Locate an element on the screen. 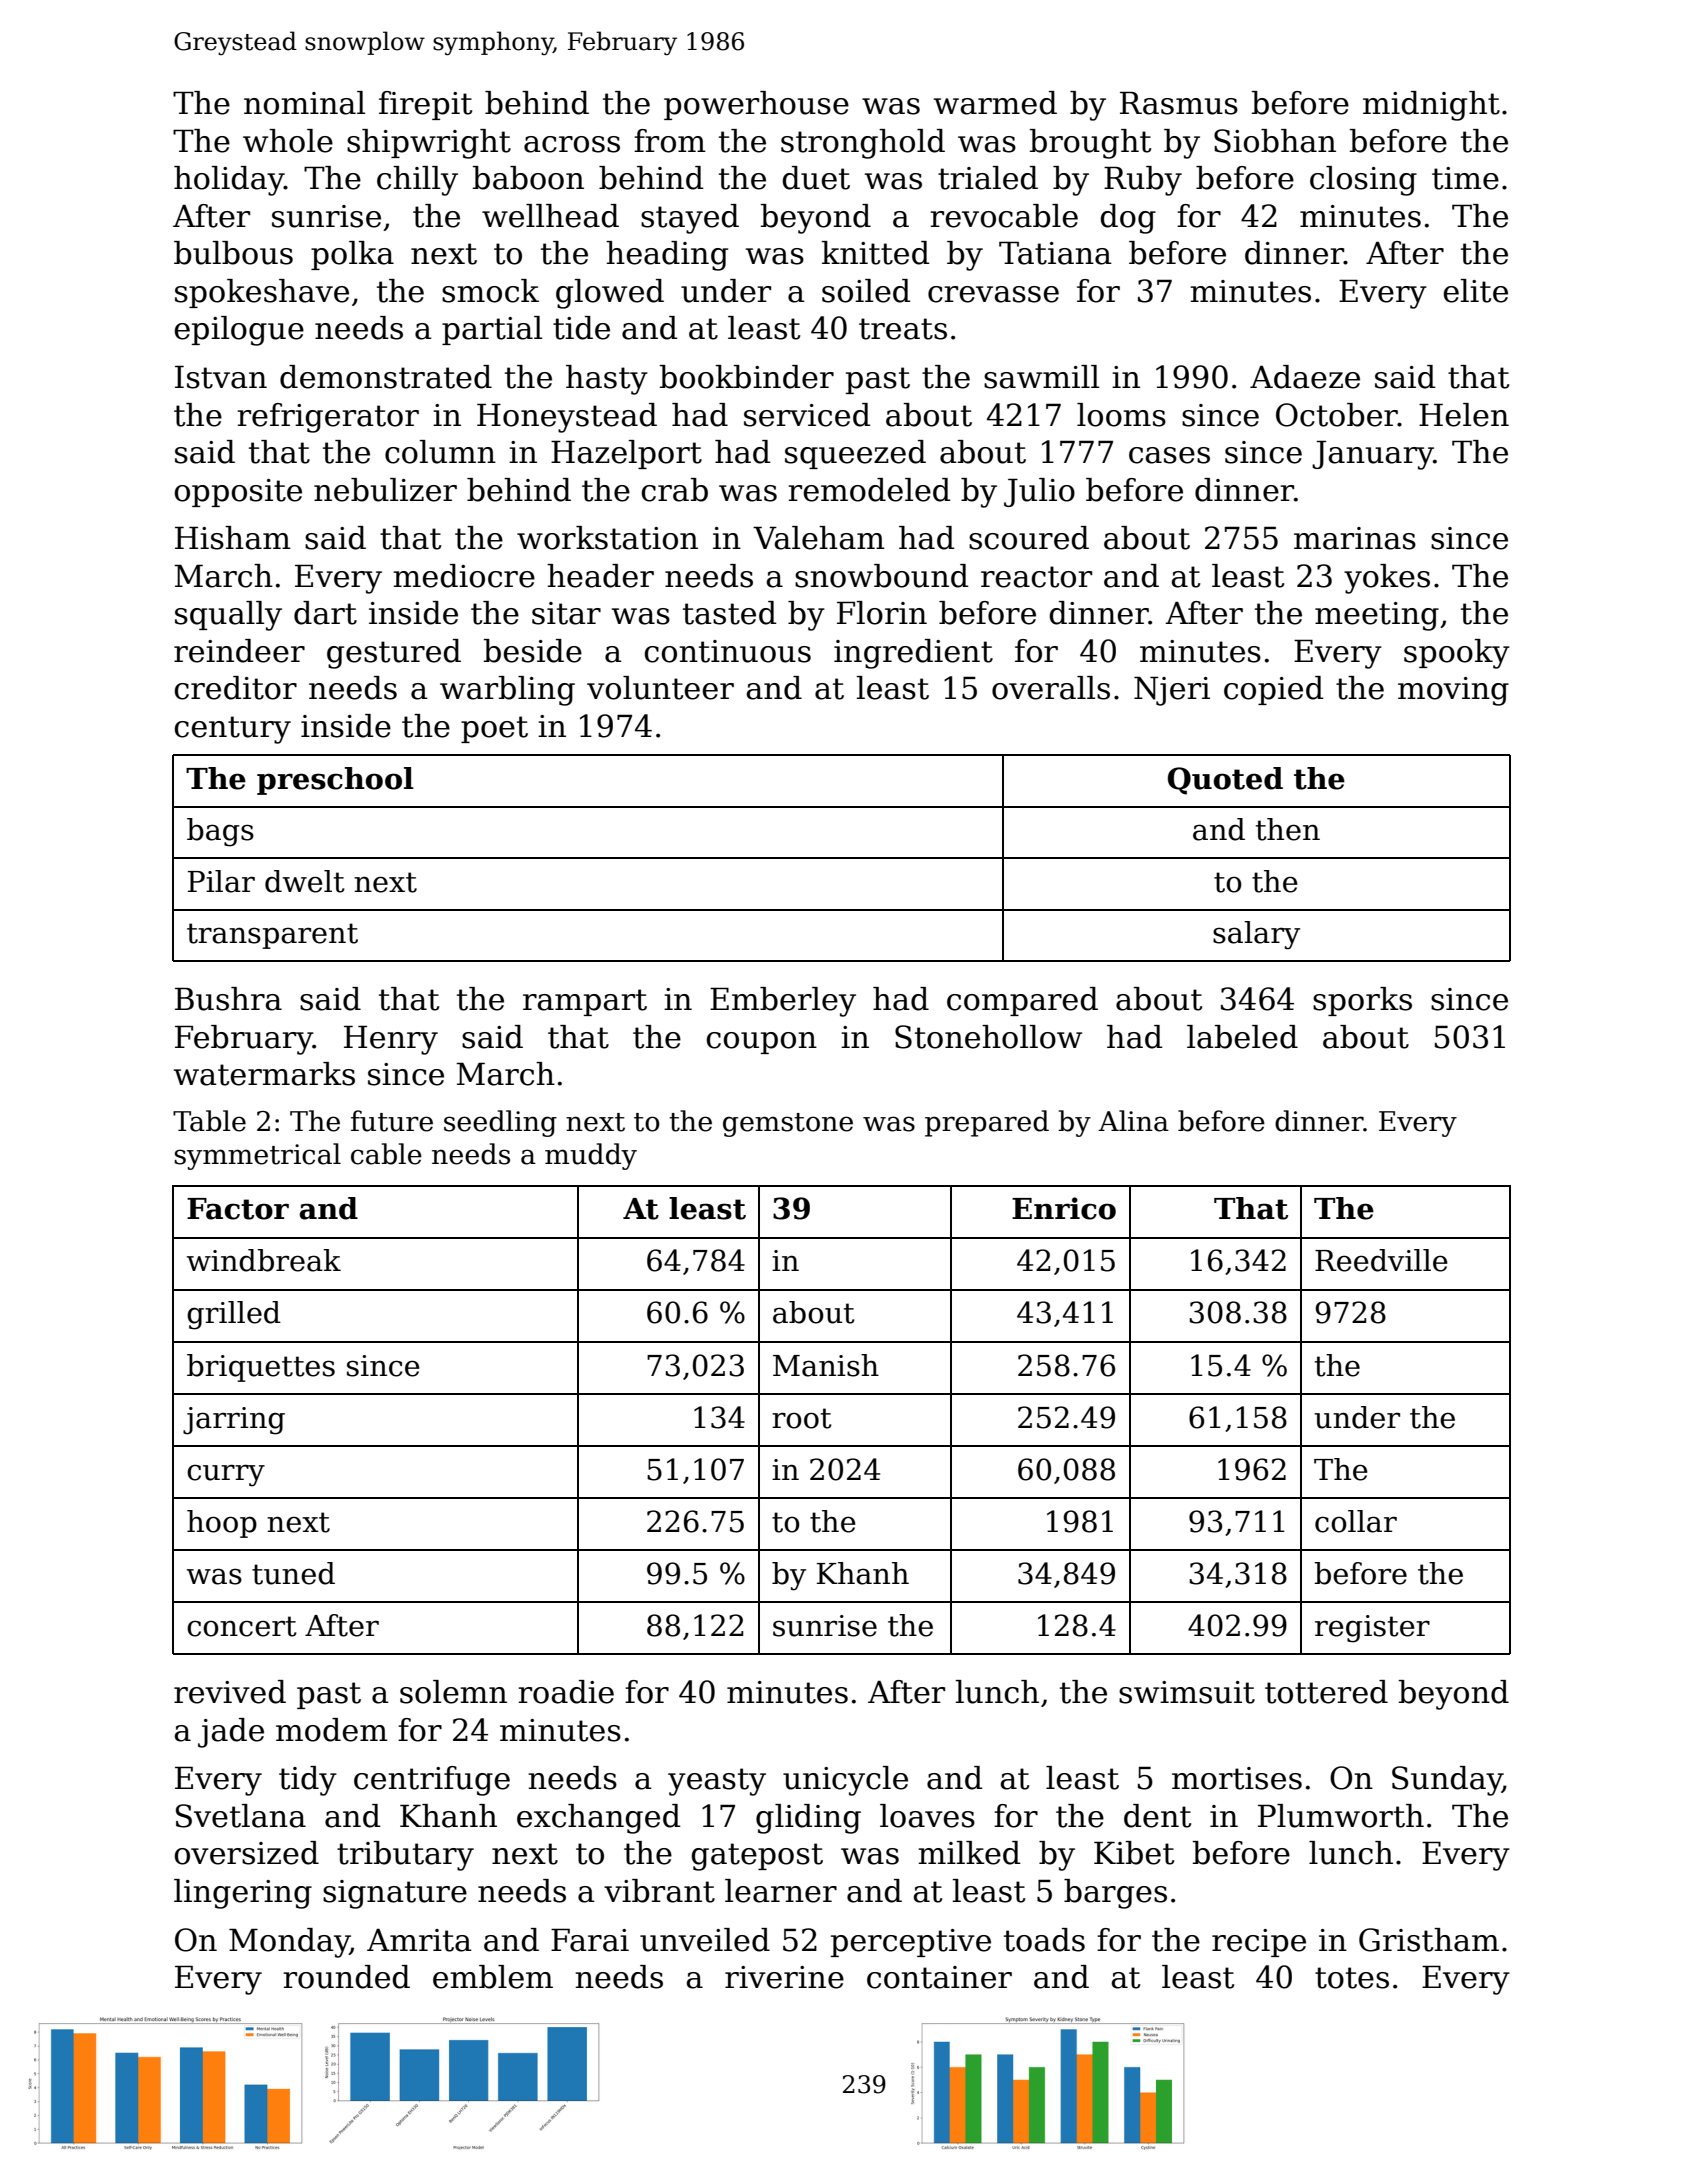  powerhouse is located at coordinates (756, 105).
